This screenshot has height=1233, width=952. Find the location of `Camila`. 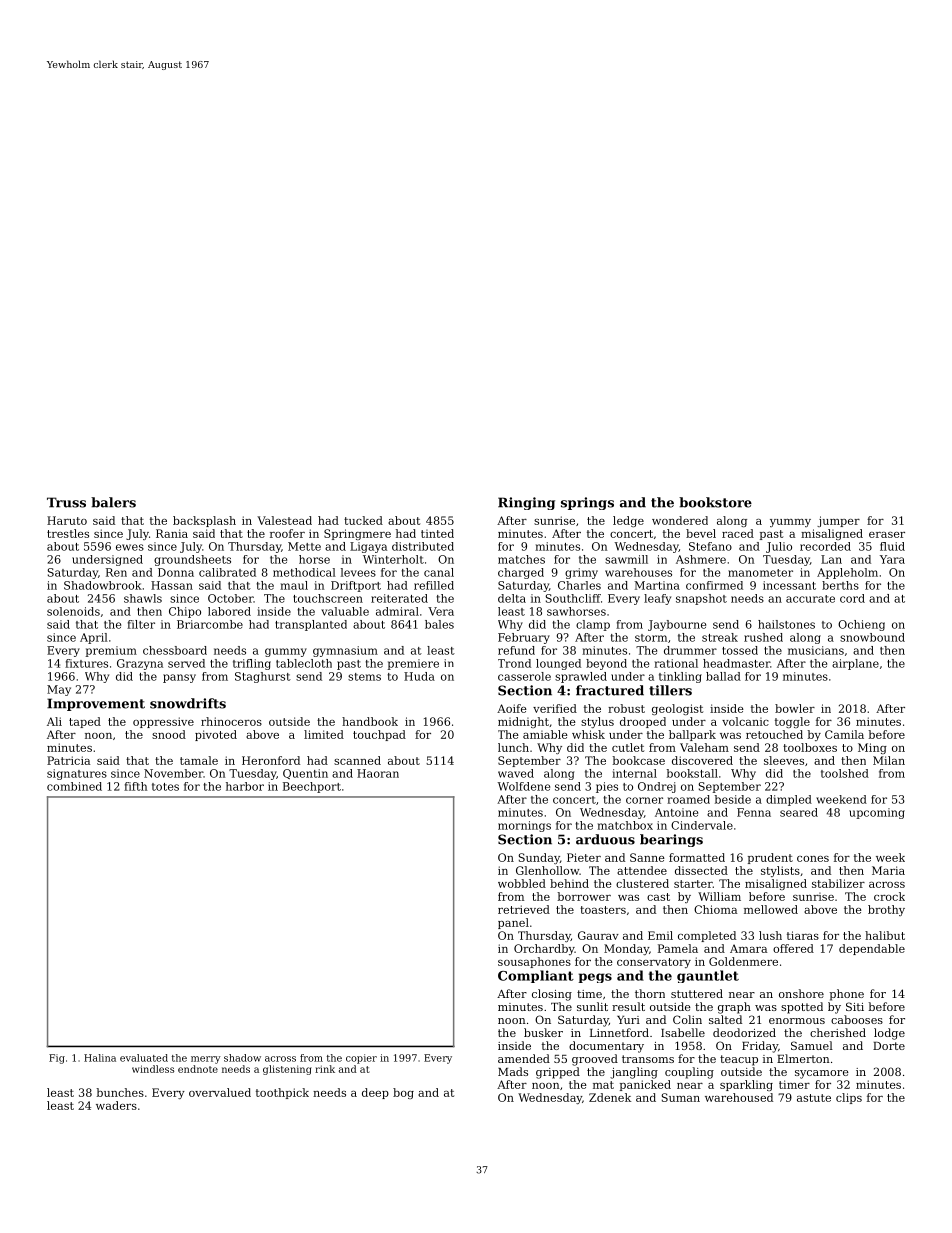

Camila is located at coordinates (844, 734).
